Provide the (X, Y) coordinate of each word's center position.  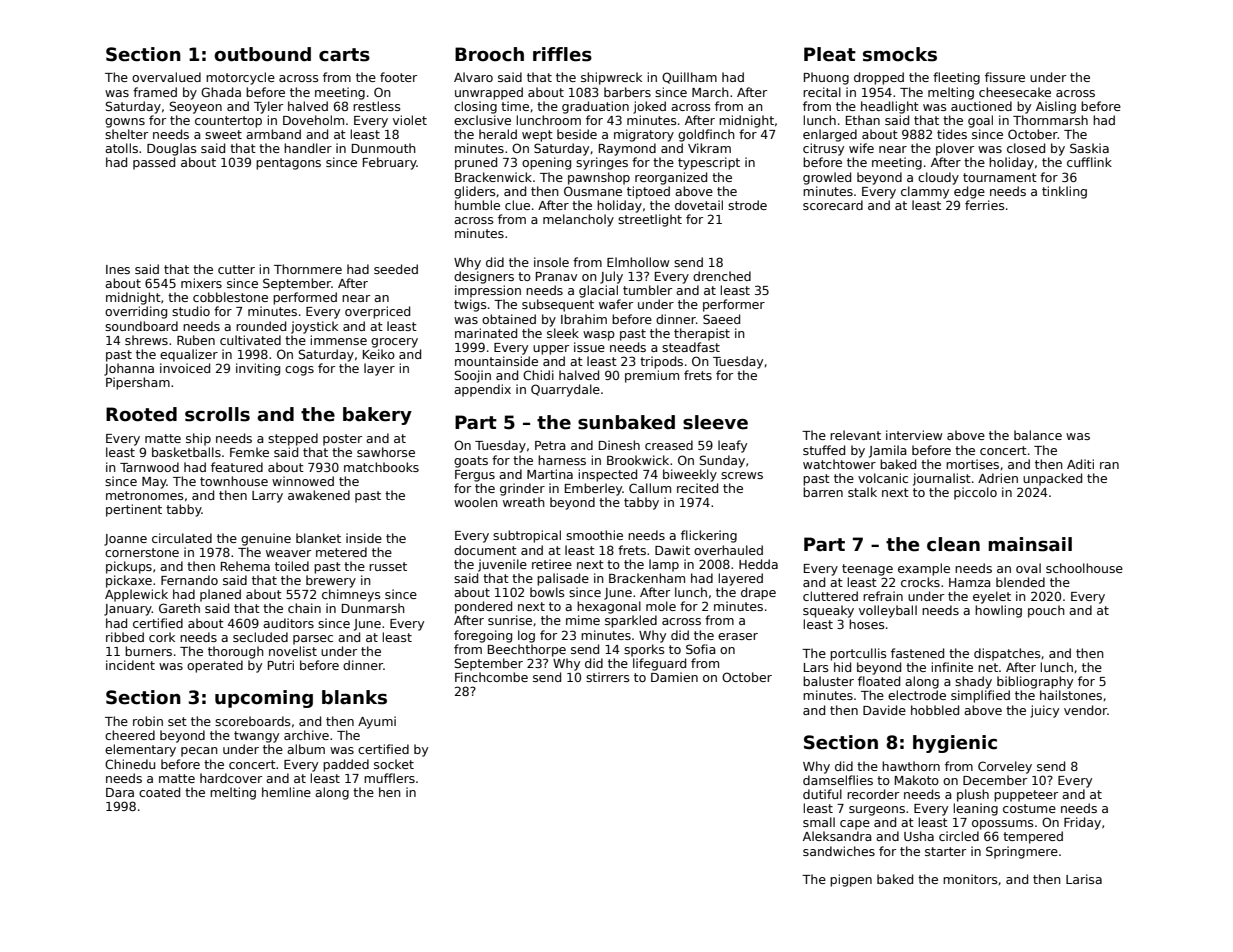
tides (952, 134)
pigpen (851, 880)
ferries (985, 205)
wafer (616, 304)
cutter (236, 269)
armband (273, 134)
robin (148, 721)
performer (734, 305)
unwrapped (489, 93)
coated (159, 792)
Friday (1082, 823)
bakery (377, 416)
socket (394, 764)
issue (589, 347)
